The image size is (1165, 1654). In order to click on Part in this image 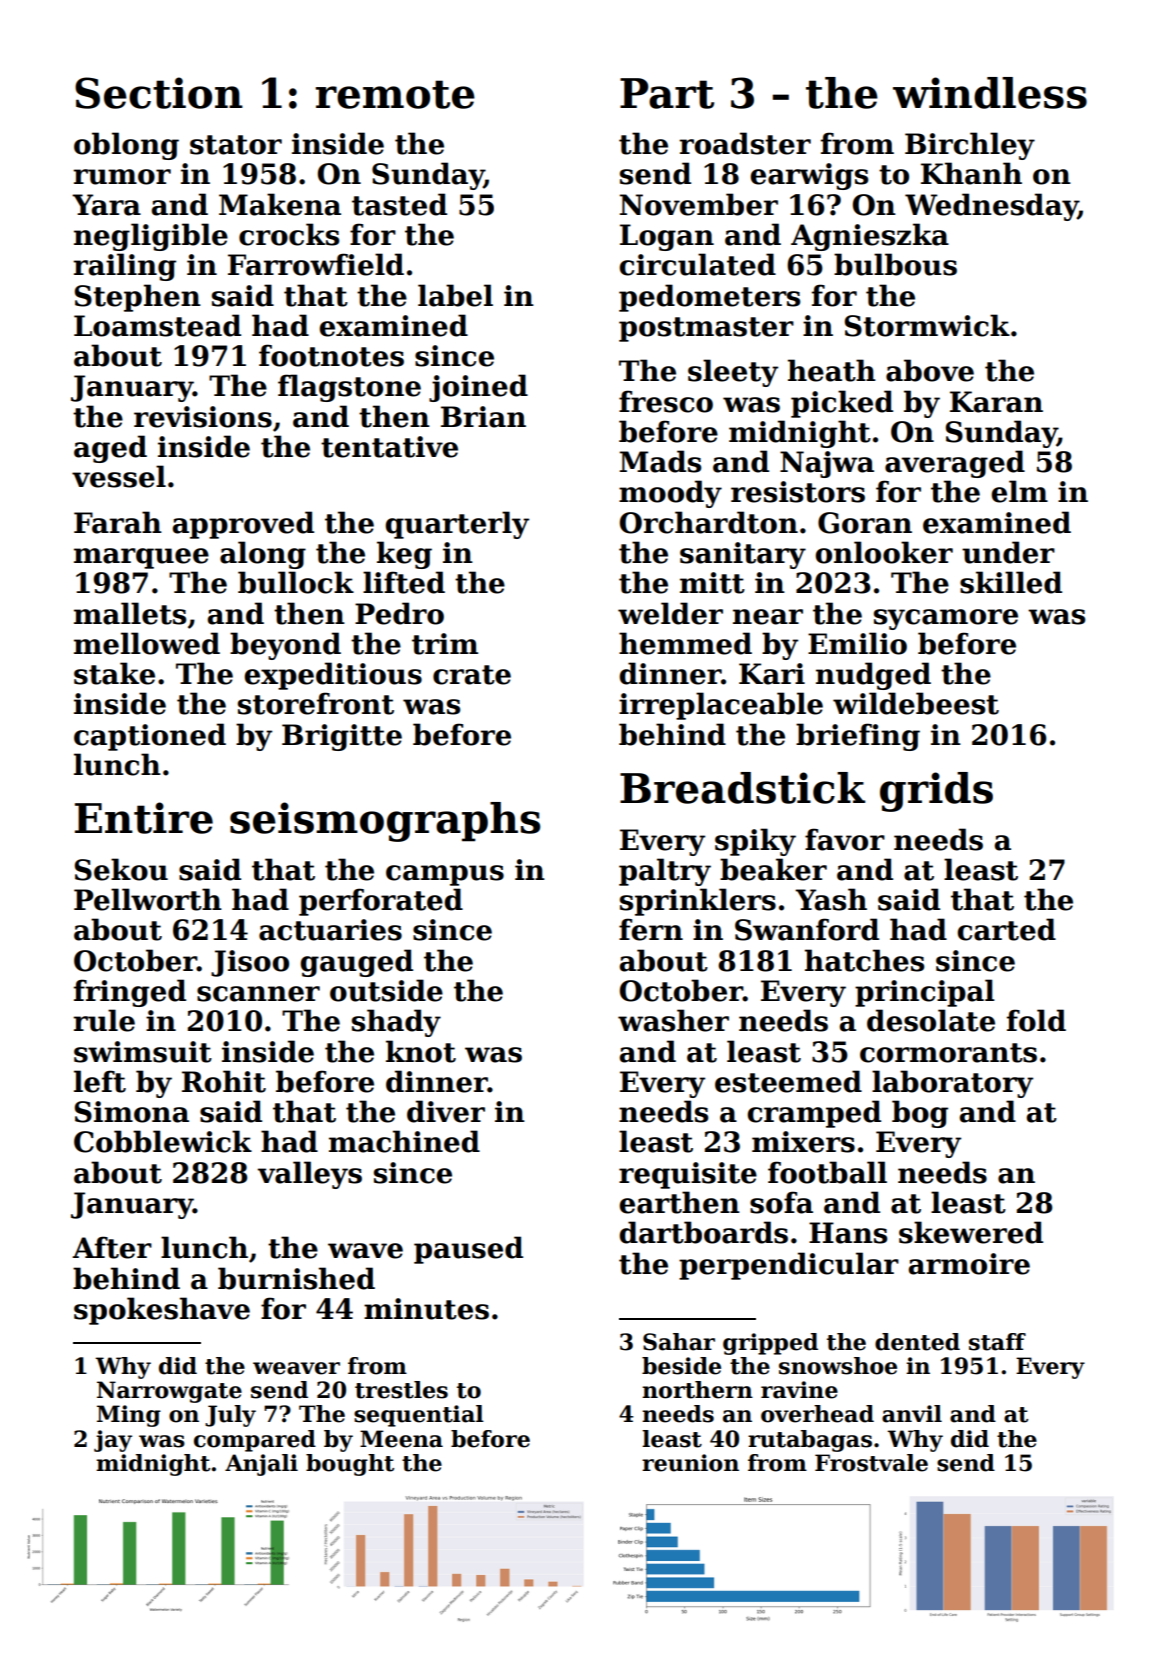, I will do `click(667, 93)`.
